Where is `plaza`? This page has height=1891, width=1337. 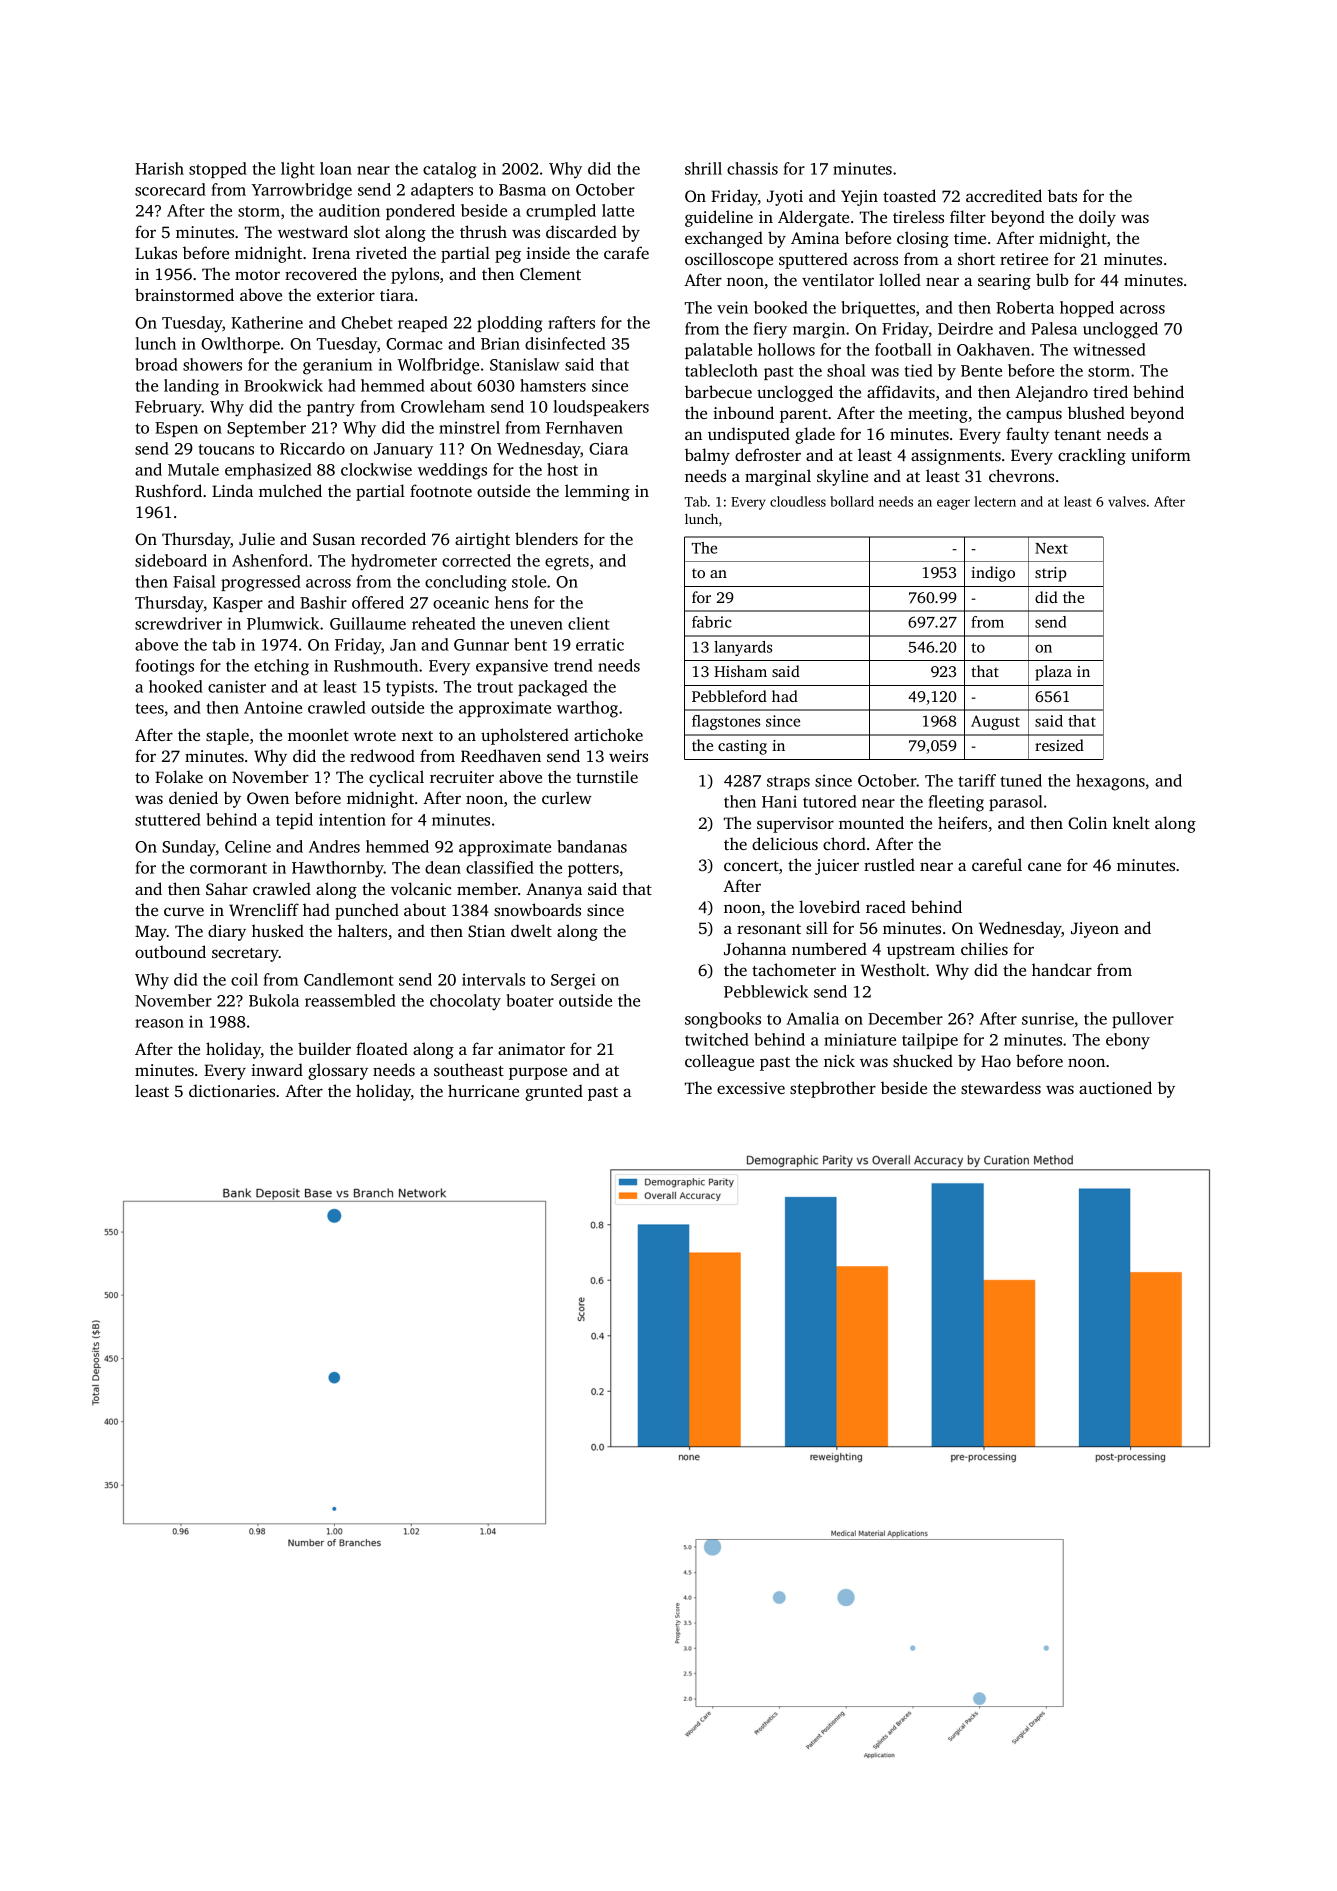
plaza is located at coordinates (1053, 673).
